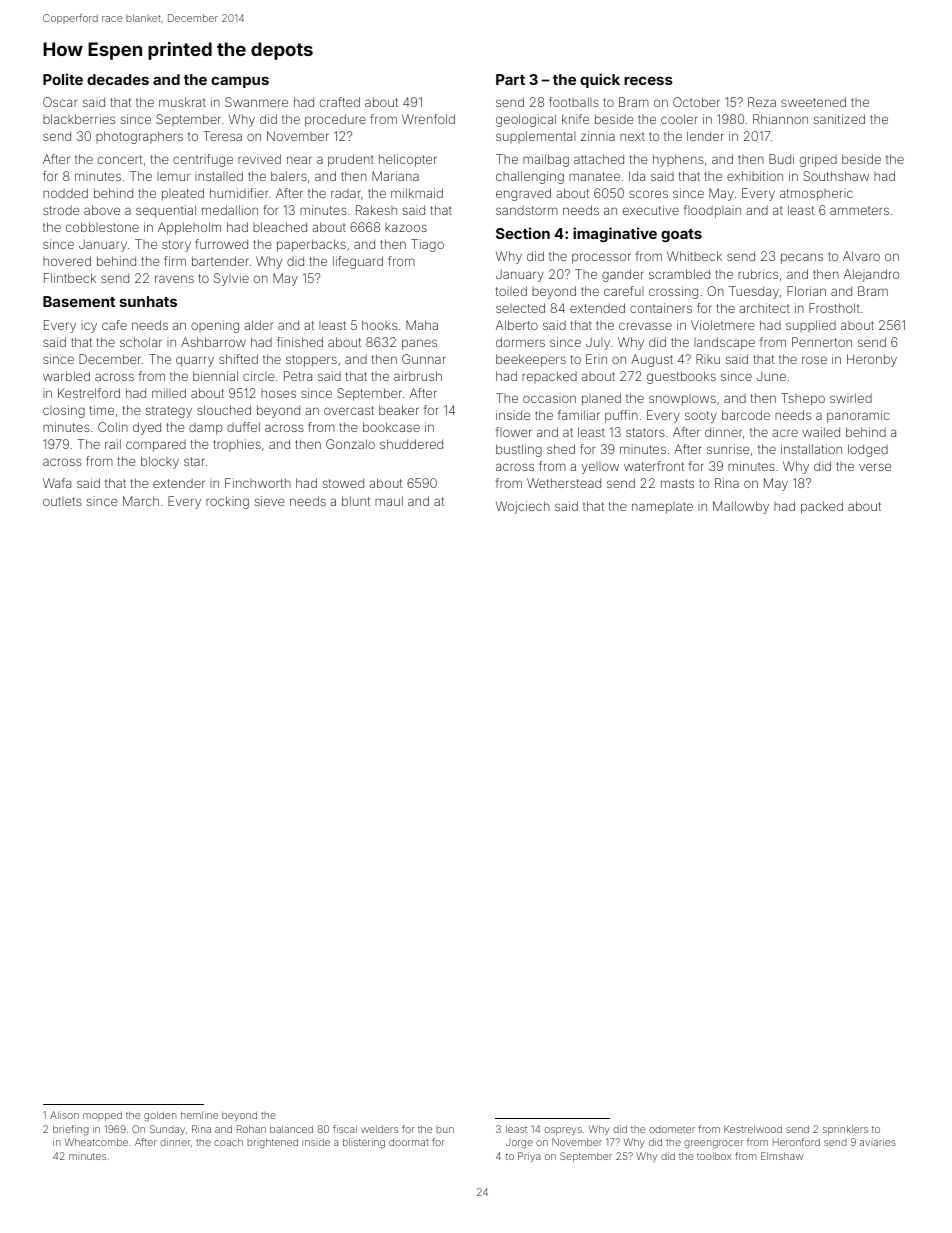 This document has width=952, height=1233. What do you see at coordinates (510, 79) in the document?
I see `Part` at bounding box center [510, 79].
